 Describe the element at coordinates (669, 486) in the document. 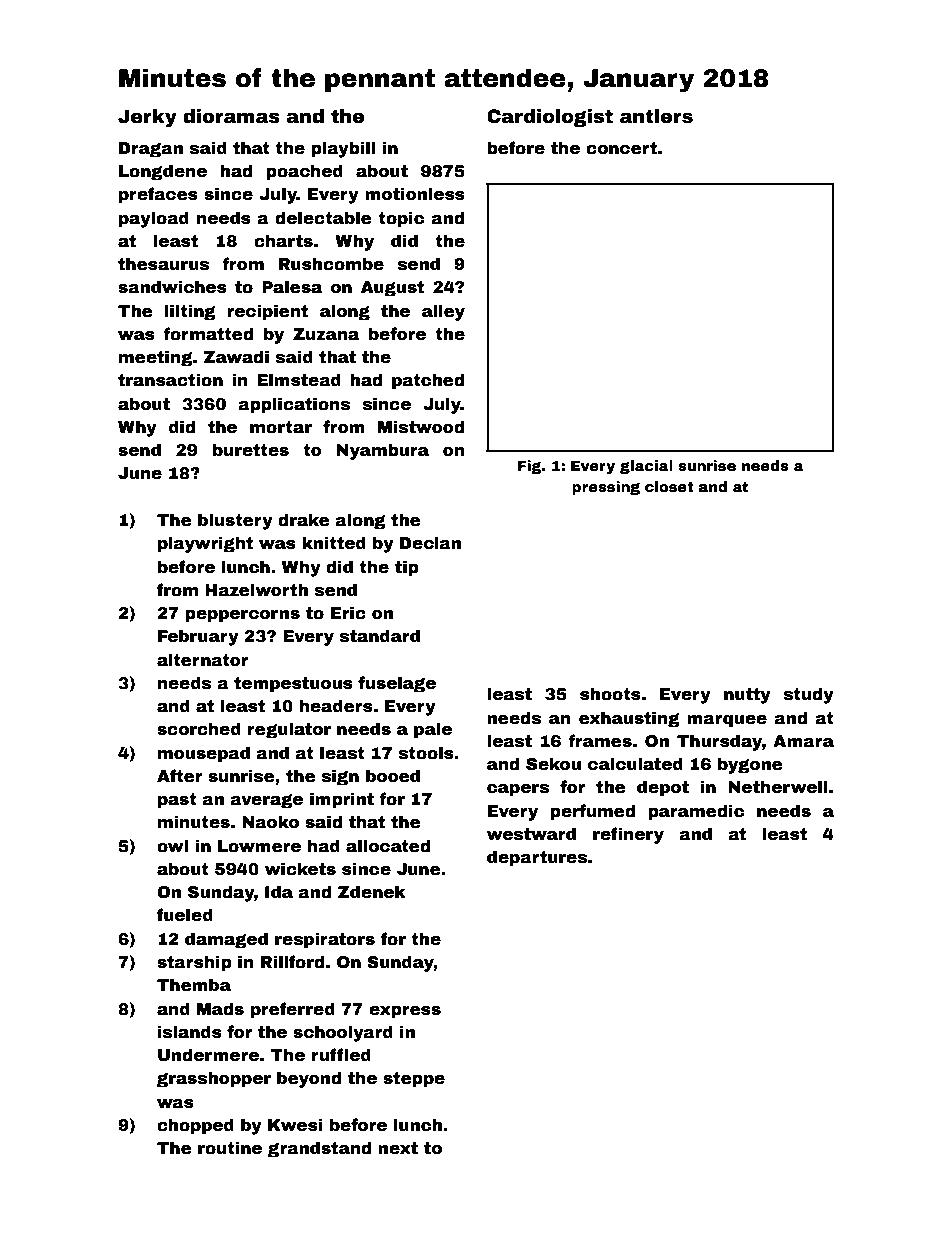

I see `closet` at that location.
